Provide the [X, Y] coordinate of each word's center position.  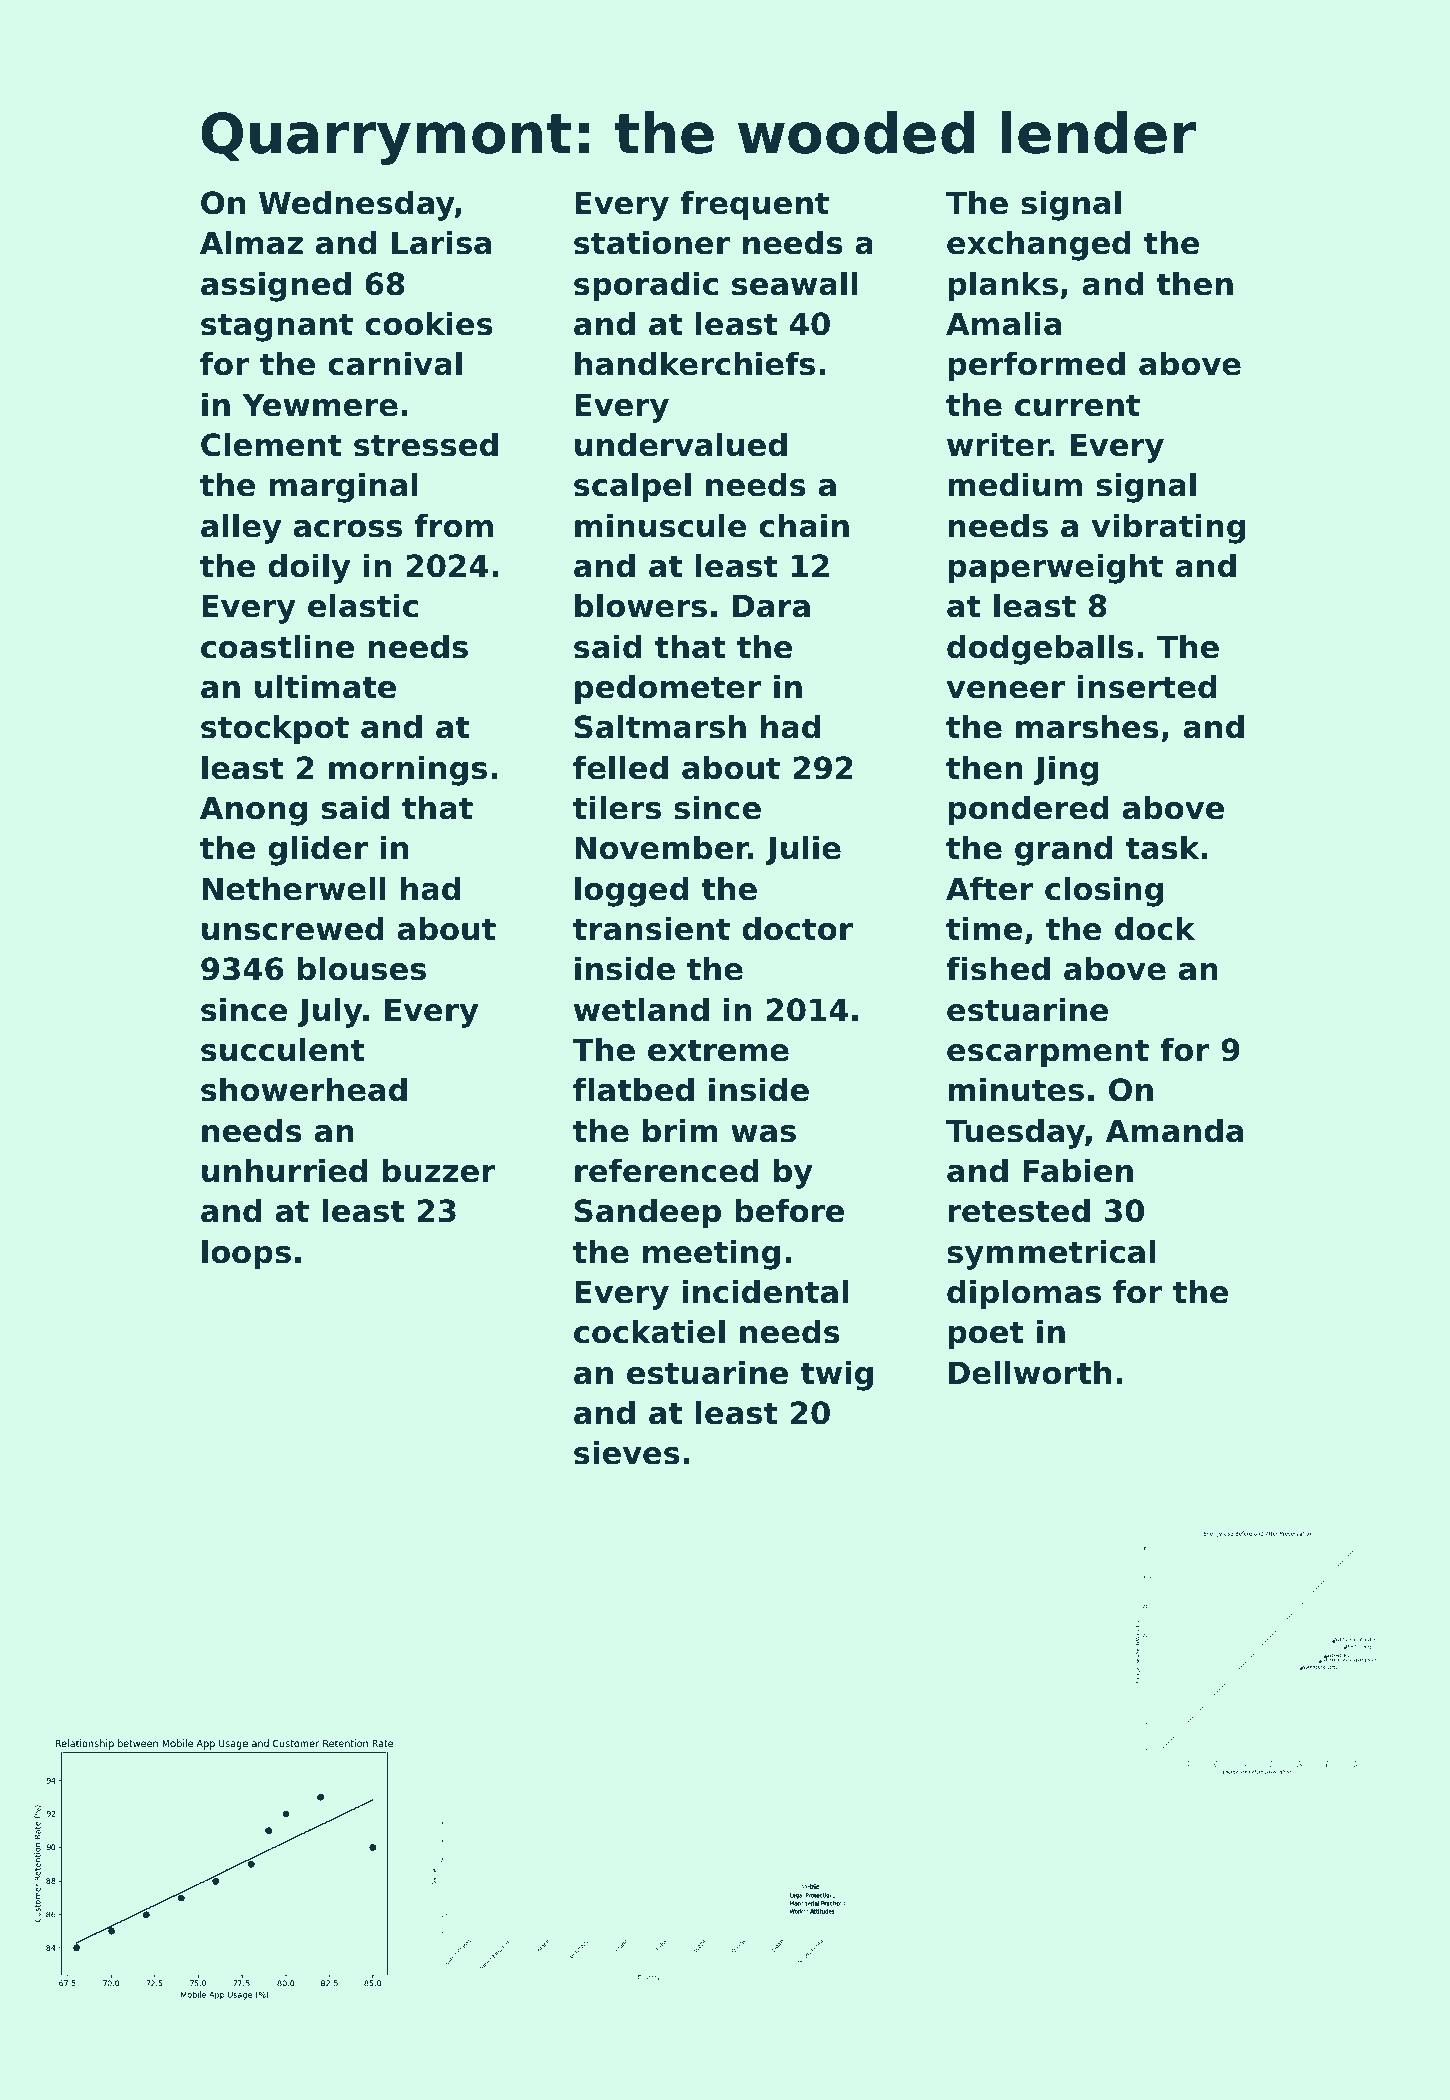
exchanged [1039, 246]
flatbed [633, 1090]
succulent [283, 1050]
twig [836, 1376]
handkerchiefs [695, 364]
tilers [617, 808]
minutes [1016, 1090]
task [1162, 848]
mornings [408, 771]
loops [246, 1255]
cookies [429, 324]
